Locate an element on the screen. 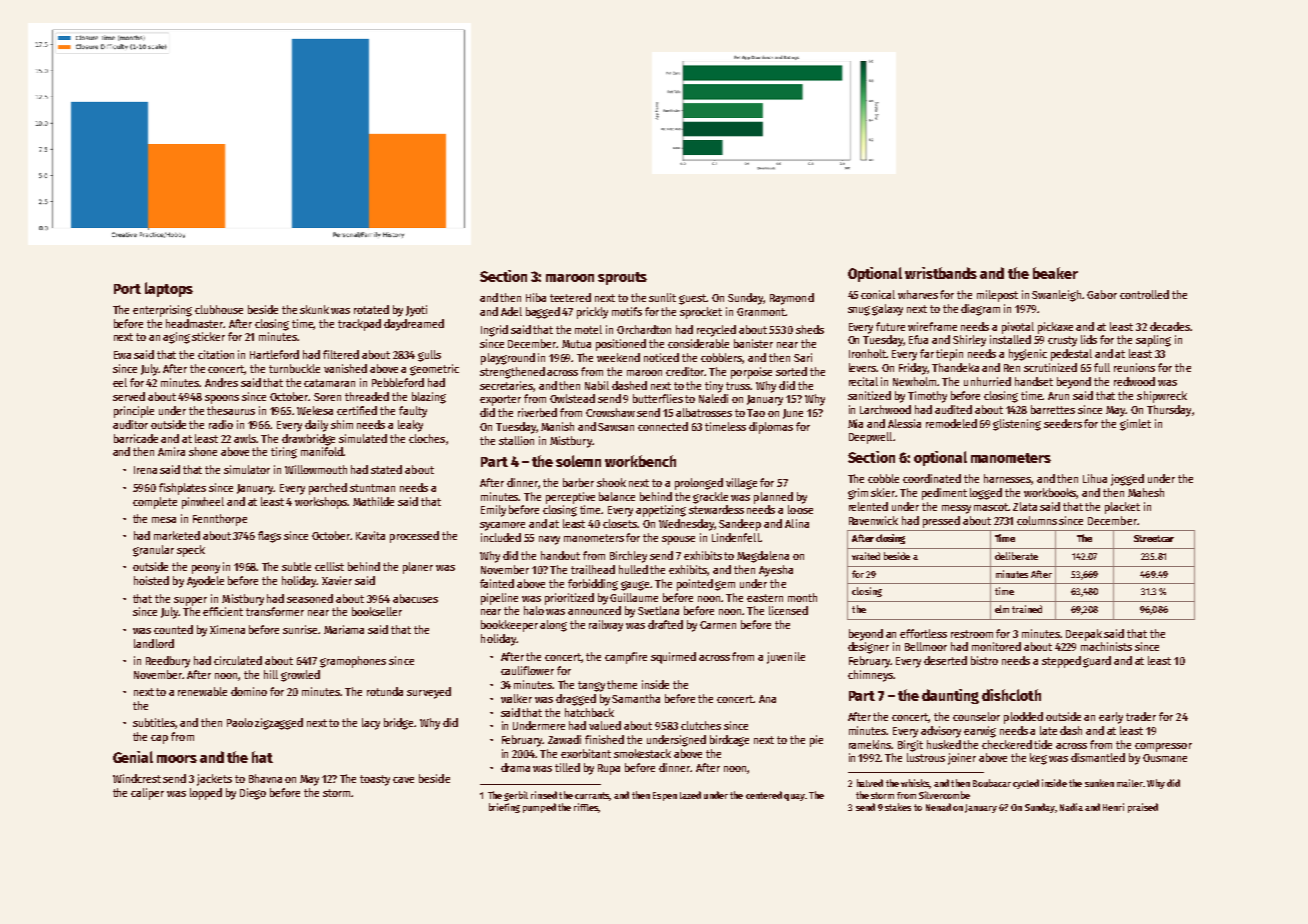  sprouts is located at coordinates (622, 278).
